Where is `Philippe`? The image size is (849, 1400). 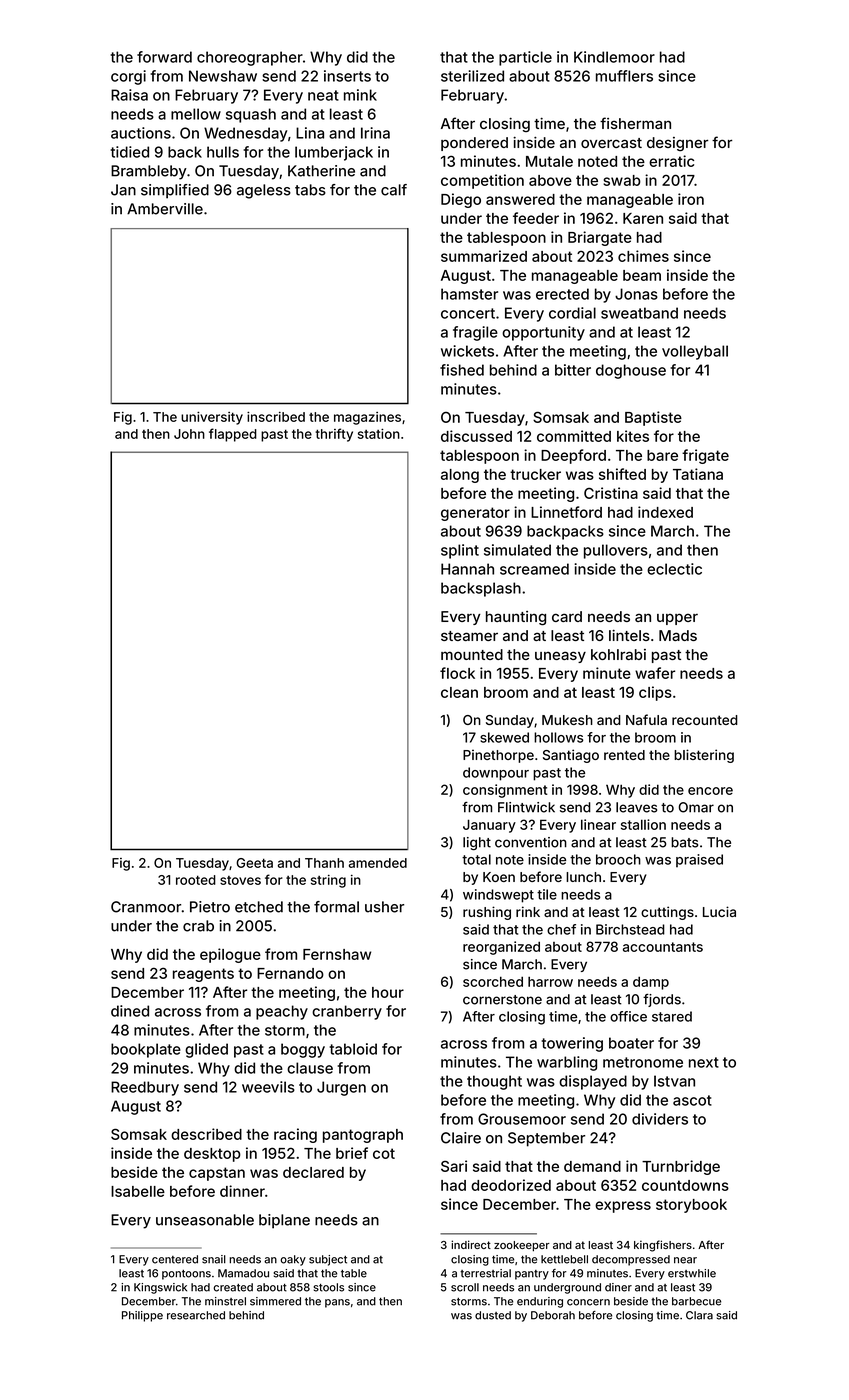 Philippe is located at coordinates (142, 1316).
